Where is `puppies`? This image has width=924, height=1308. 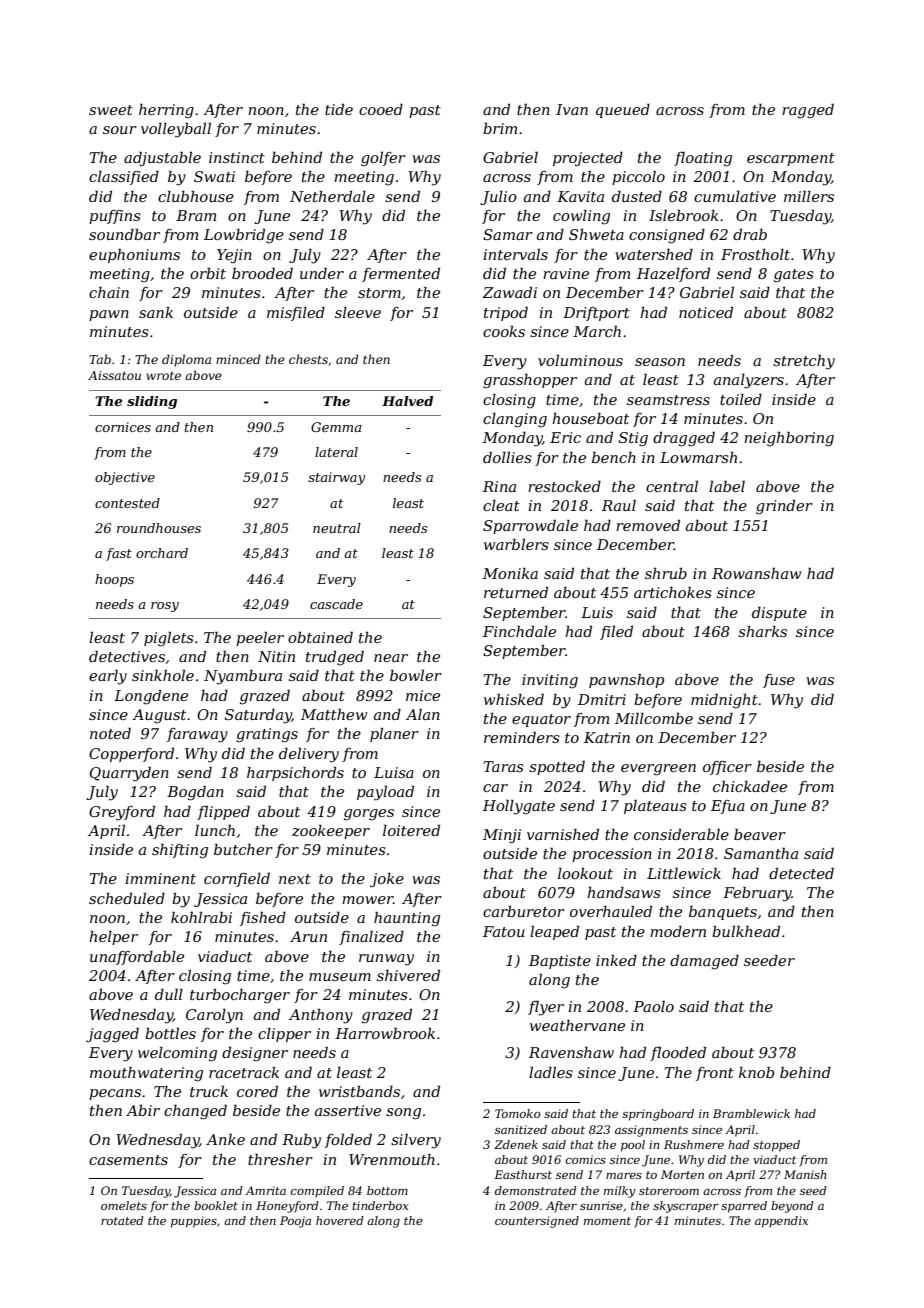 puppies is located at coordinates (194, 1222).
